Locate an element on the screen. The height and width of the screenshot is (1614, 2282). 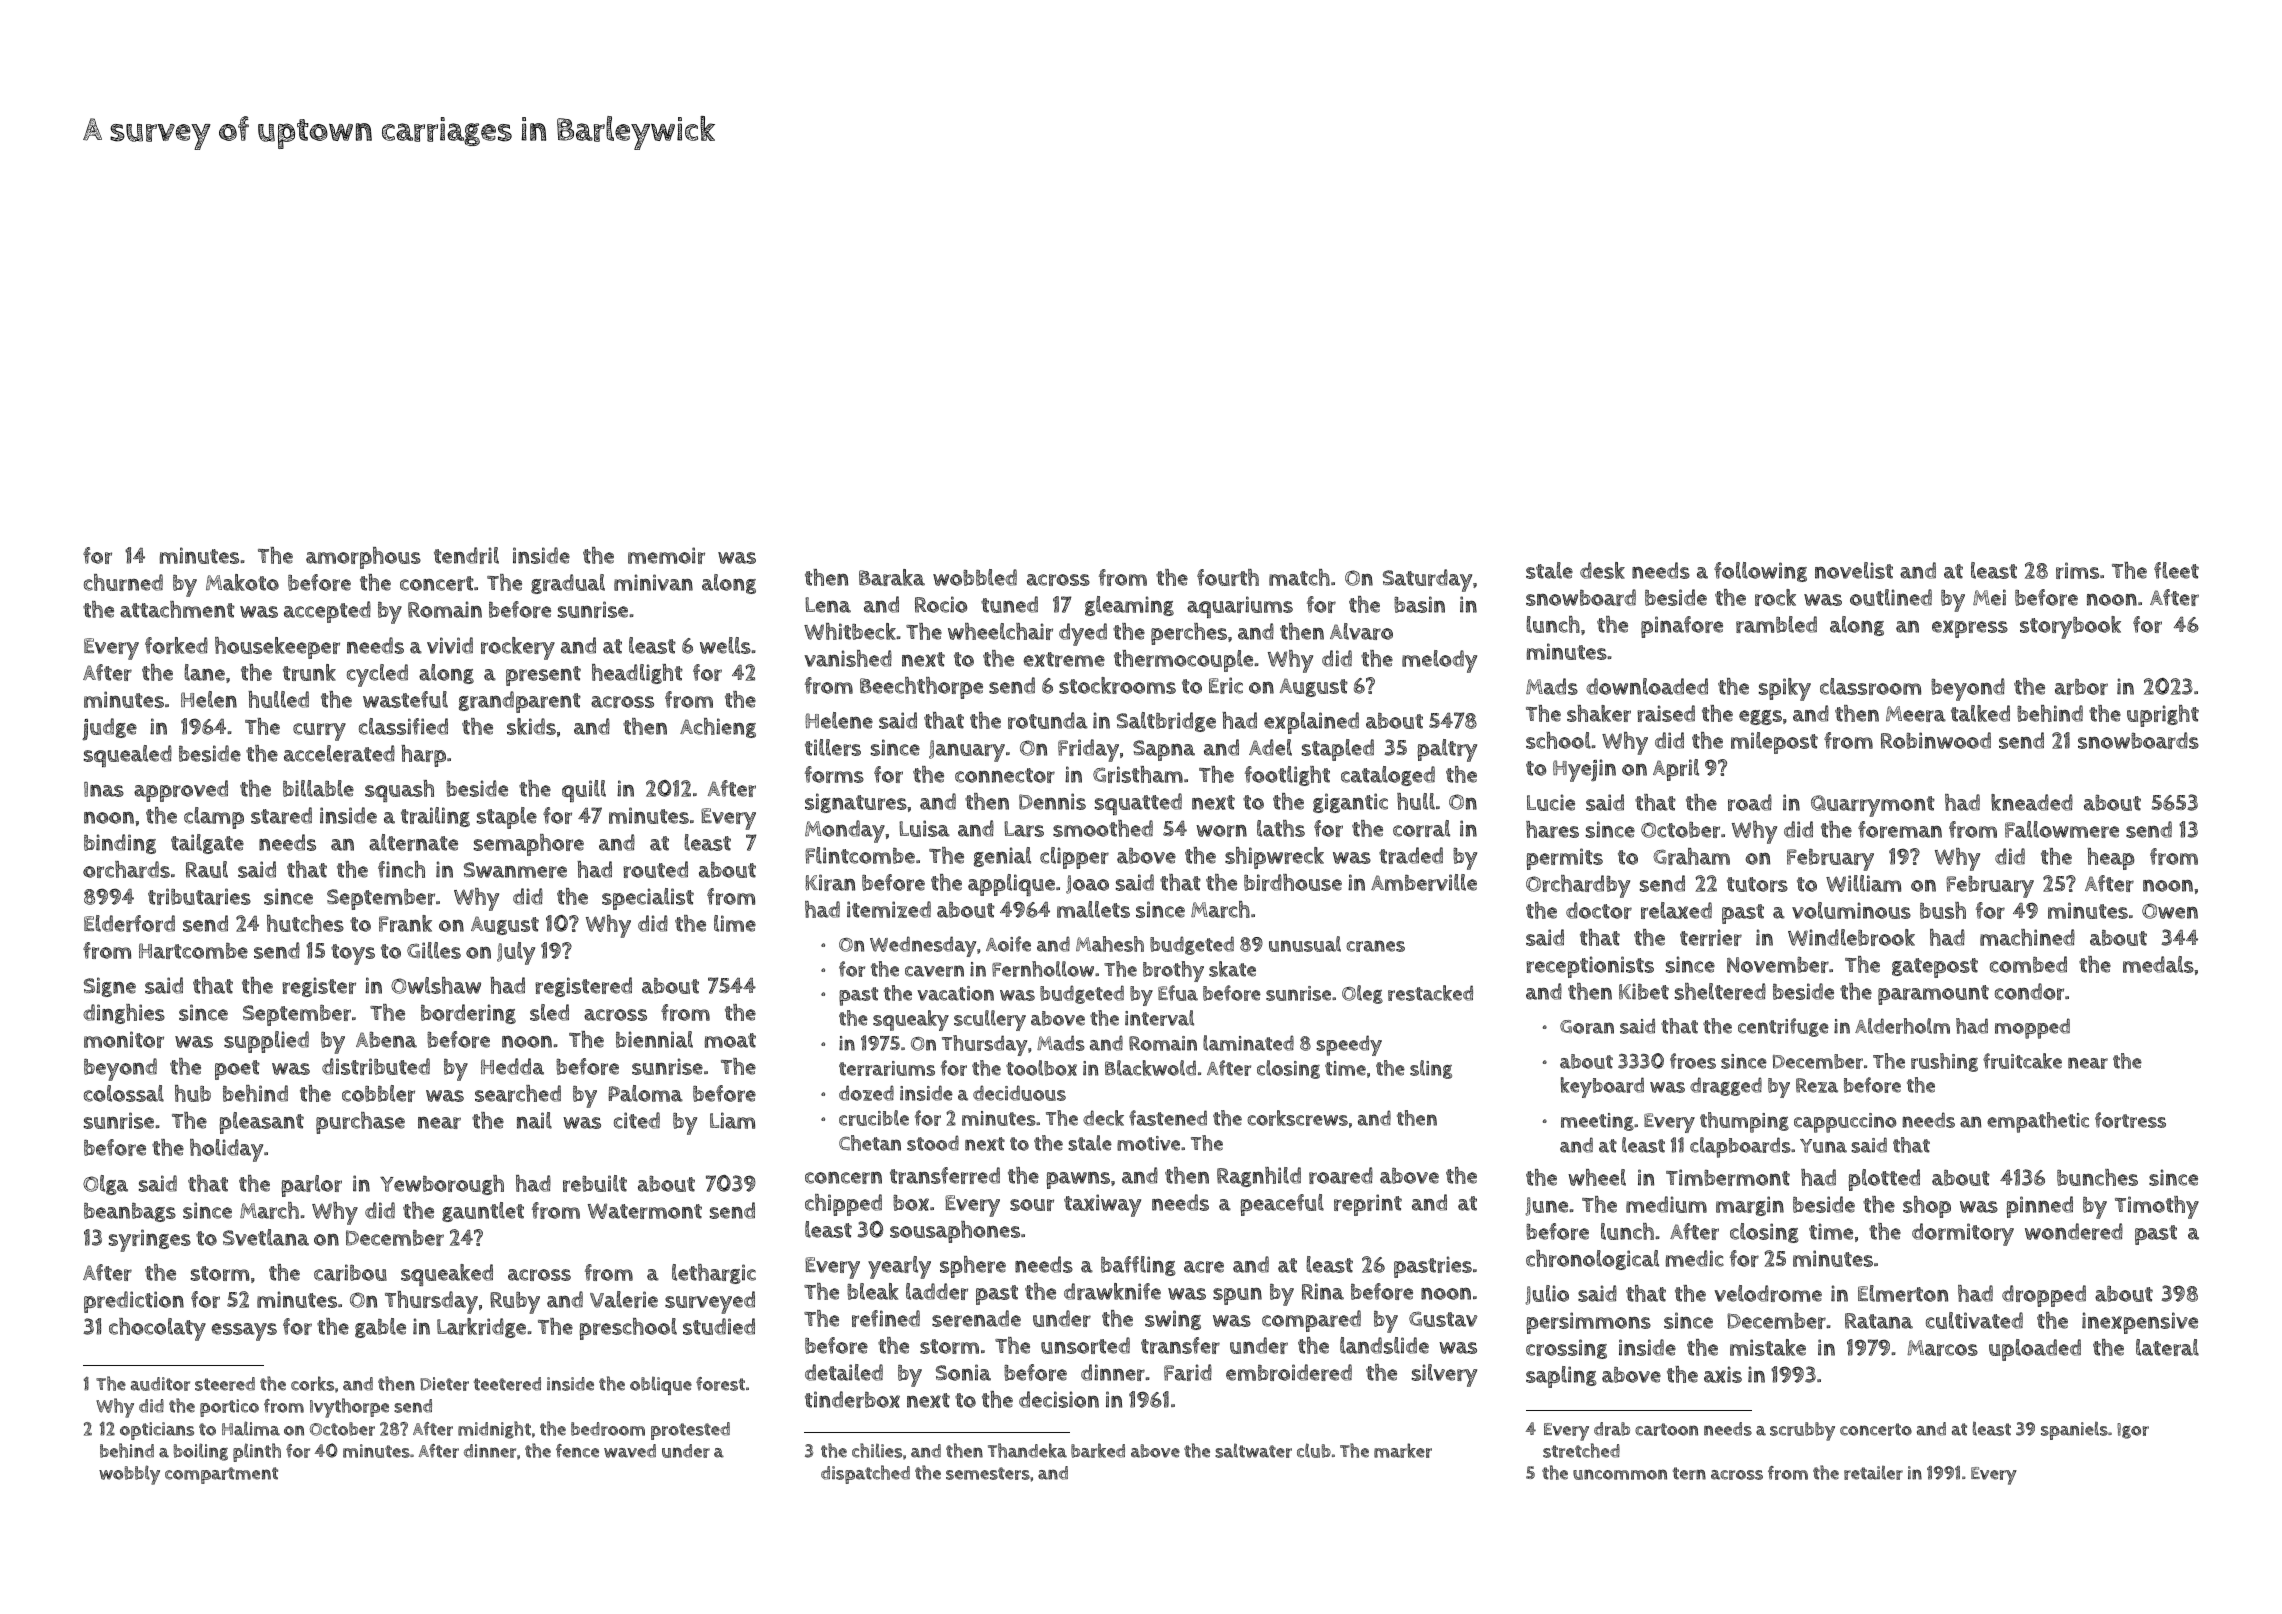
Hartcombe is located at coordinates (193, 951).
